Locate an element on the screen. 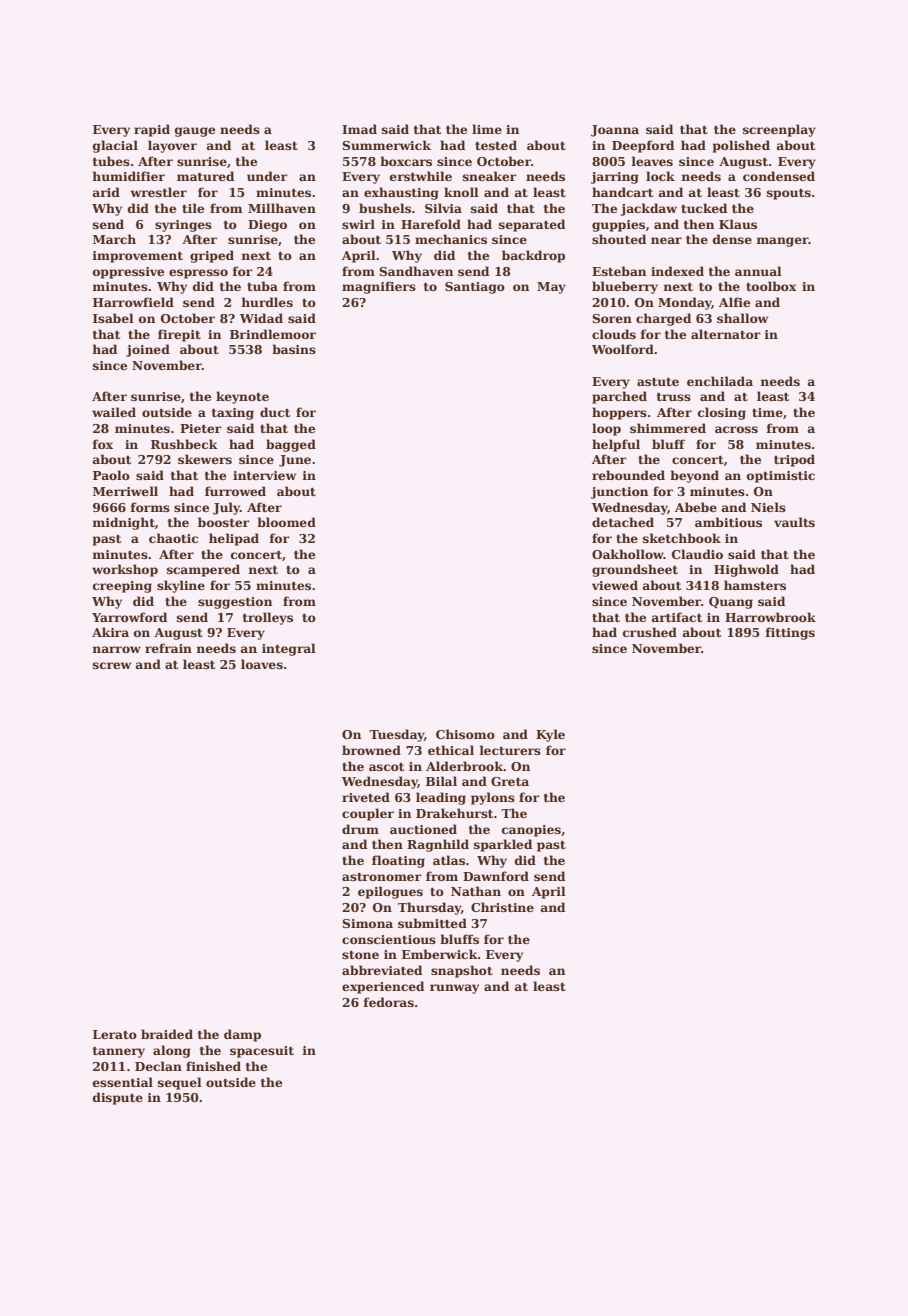 The image size is (908, 1316). astute is located at coordinates (658, 382).
